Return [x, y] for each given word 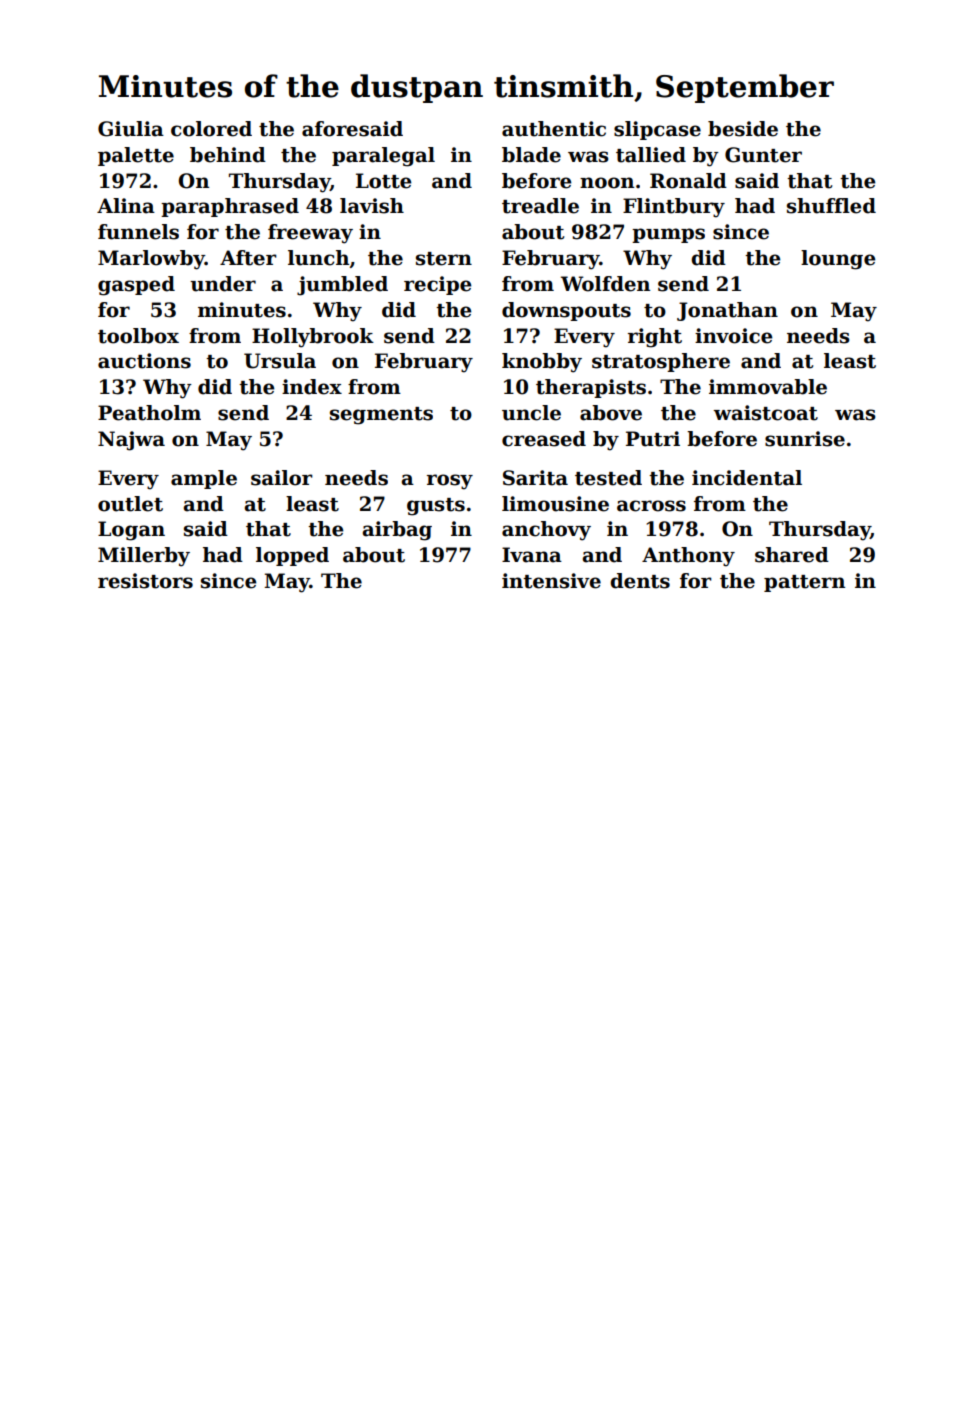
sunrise [805, 439]
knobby [542, 363]
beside [743, 129]
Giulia [131, 129]
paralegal [383, 157]
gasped [136, 286]
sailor [282, 478]
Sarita [535, 478]
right [655, 338]
